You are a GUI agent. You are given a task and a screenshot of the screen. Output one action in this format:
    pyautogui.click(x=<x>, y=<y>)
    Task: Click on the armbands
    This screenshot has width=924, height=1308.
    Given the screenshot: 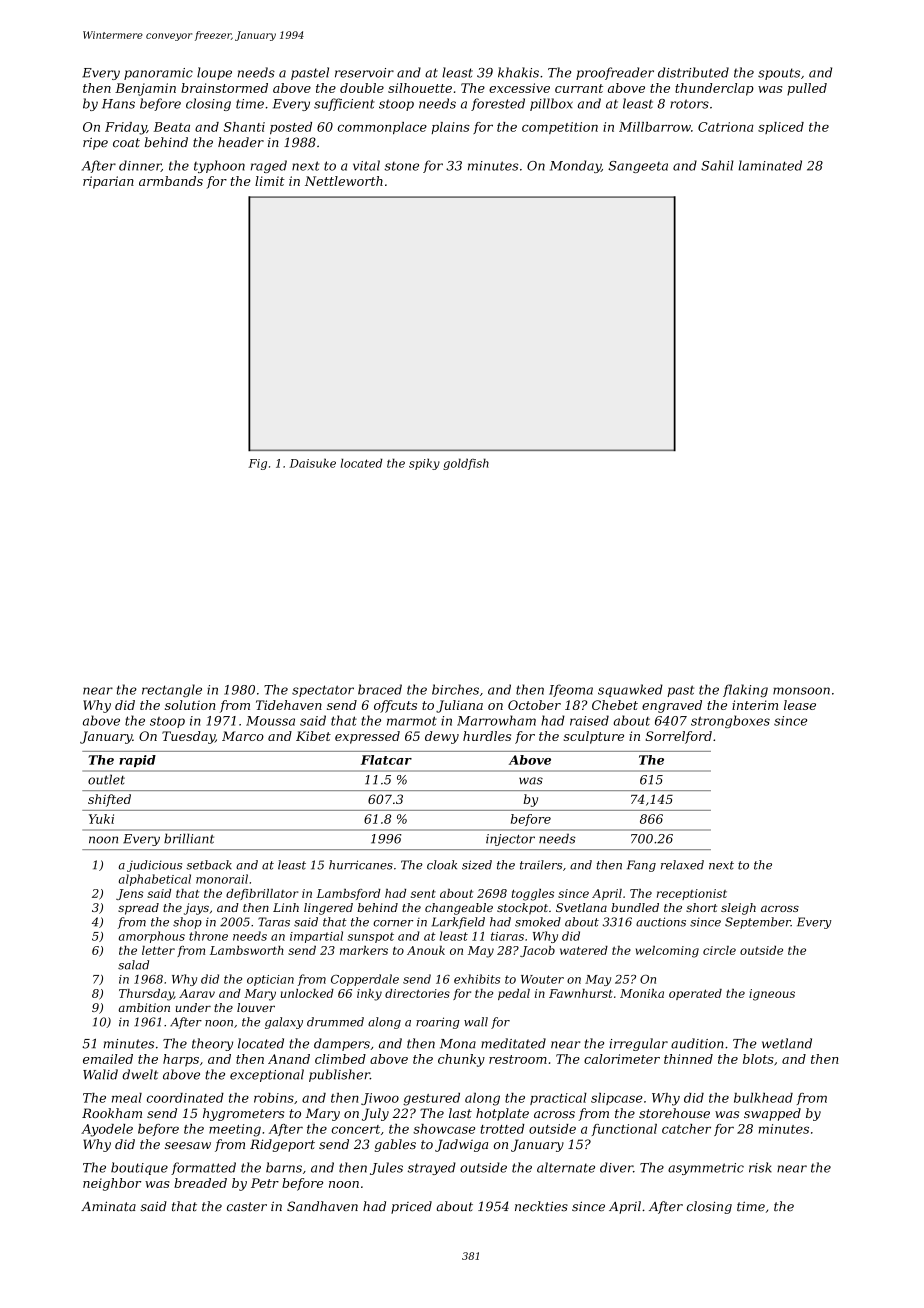 What is the action you would take?
    pyautogui.click(x=171, y=181)
